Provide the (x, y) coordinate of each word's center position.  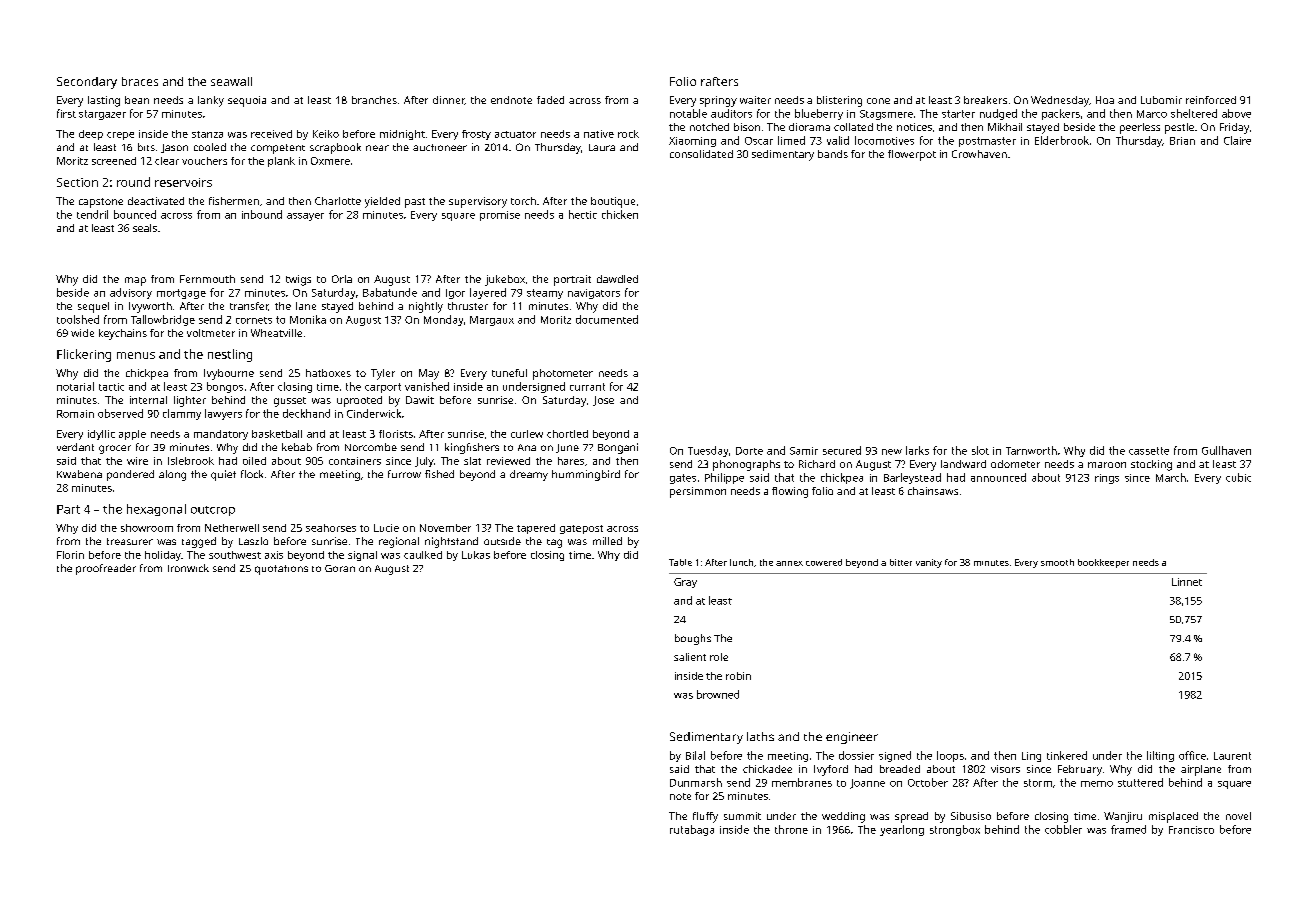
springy (718, 101)
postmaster (987, 142)
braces (140, 81)
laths (760, 736)
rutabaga (692, 830)
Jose (603, 401)
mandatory (221, 435)
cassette (1149, 451)
